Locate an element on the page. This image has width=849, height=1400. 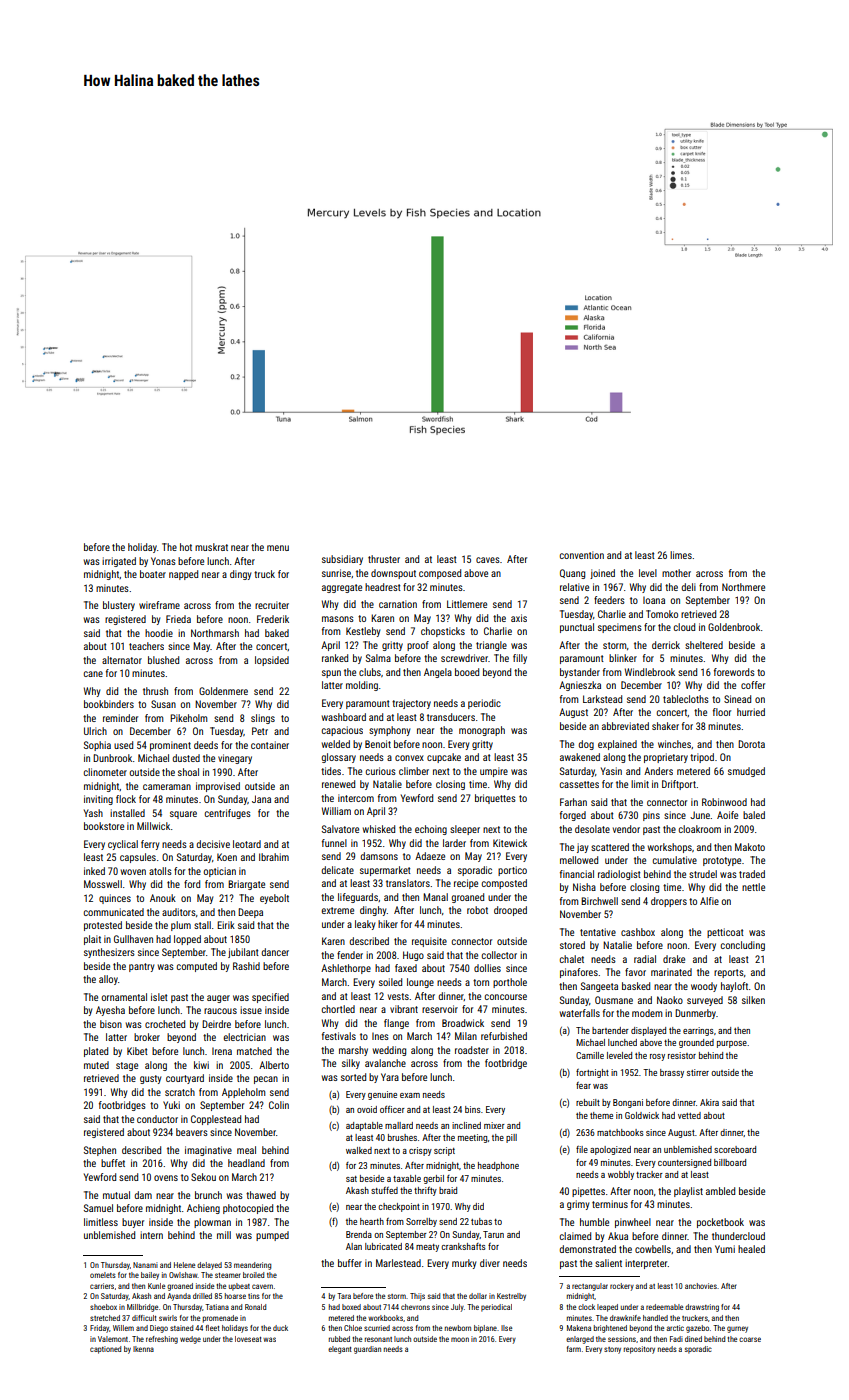
Frederik is located at coordinates (273, 619).
